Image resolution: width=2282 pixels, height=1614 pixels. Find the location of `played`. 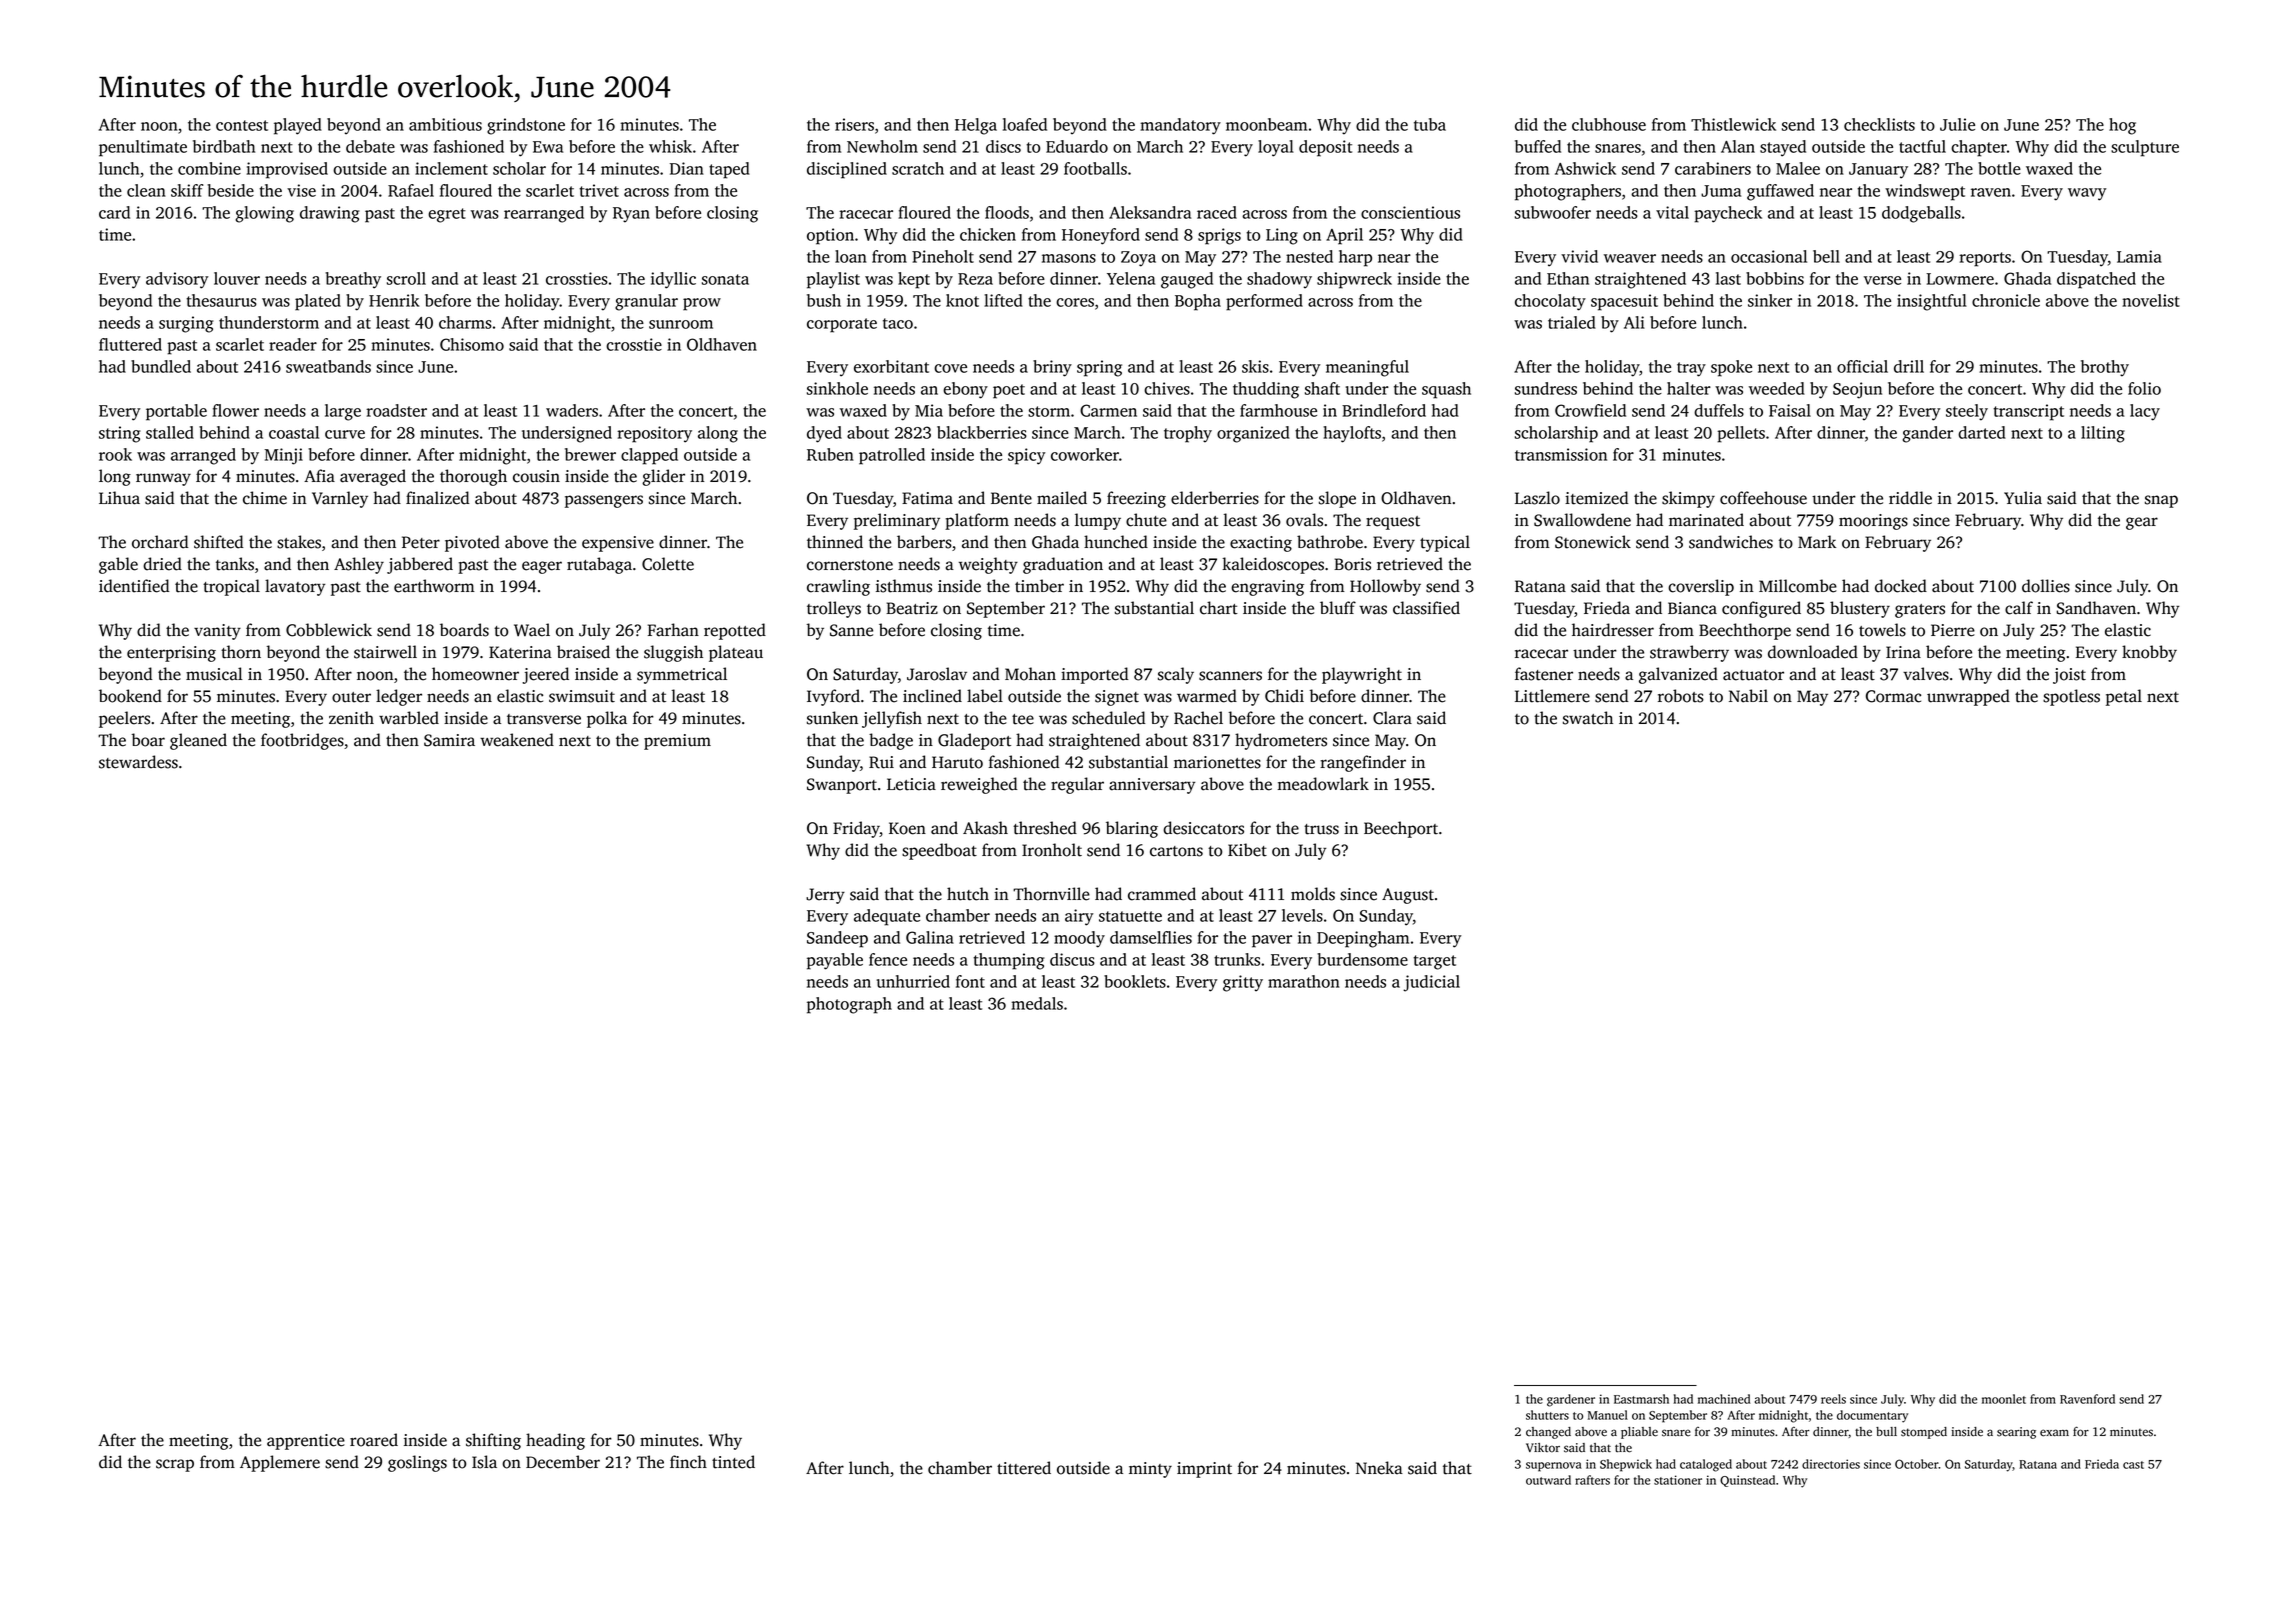

played is located at coordinates (298, 126).
